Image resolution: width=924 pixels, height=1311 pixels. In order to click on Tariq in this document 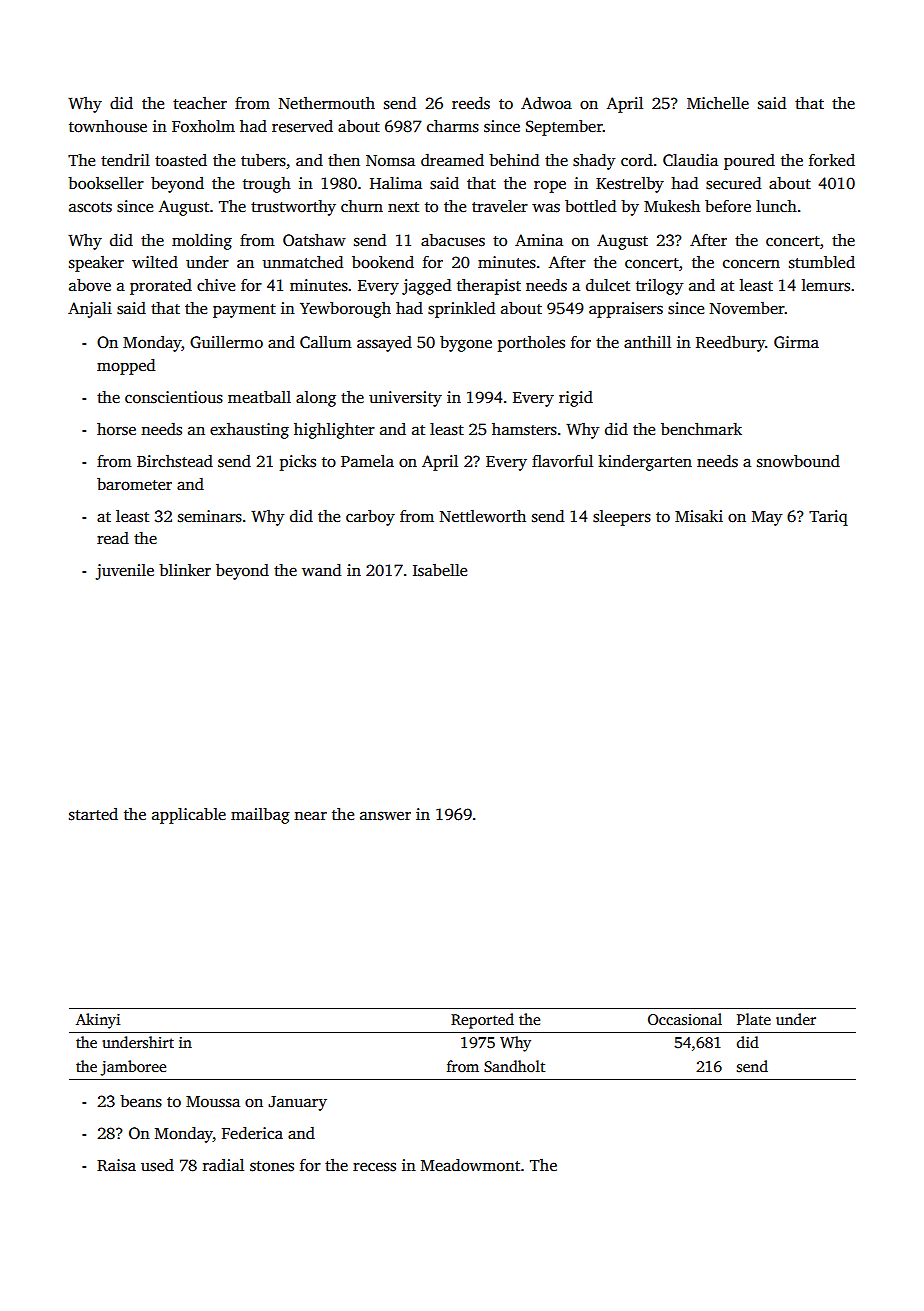, I will do `click(828, 518)`.
